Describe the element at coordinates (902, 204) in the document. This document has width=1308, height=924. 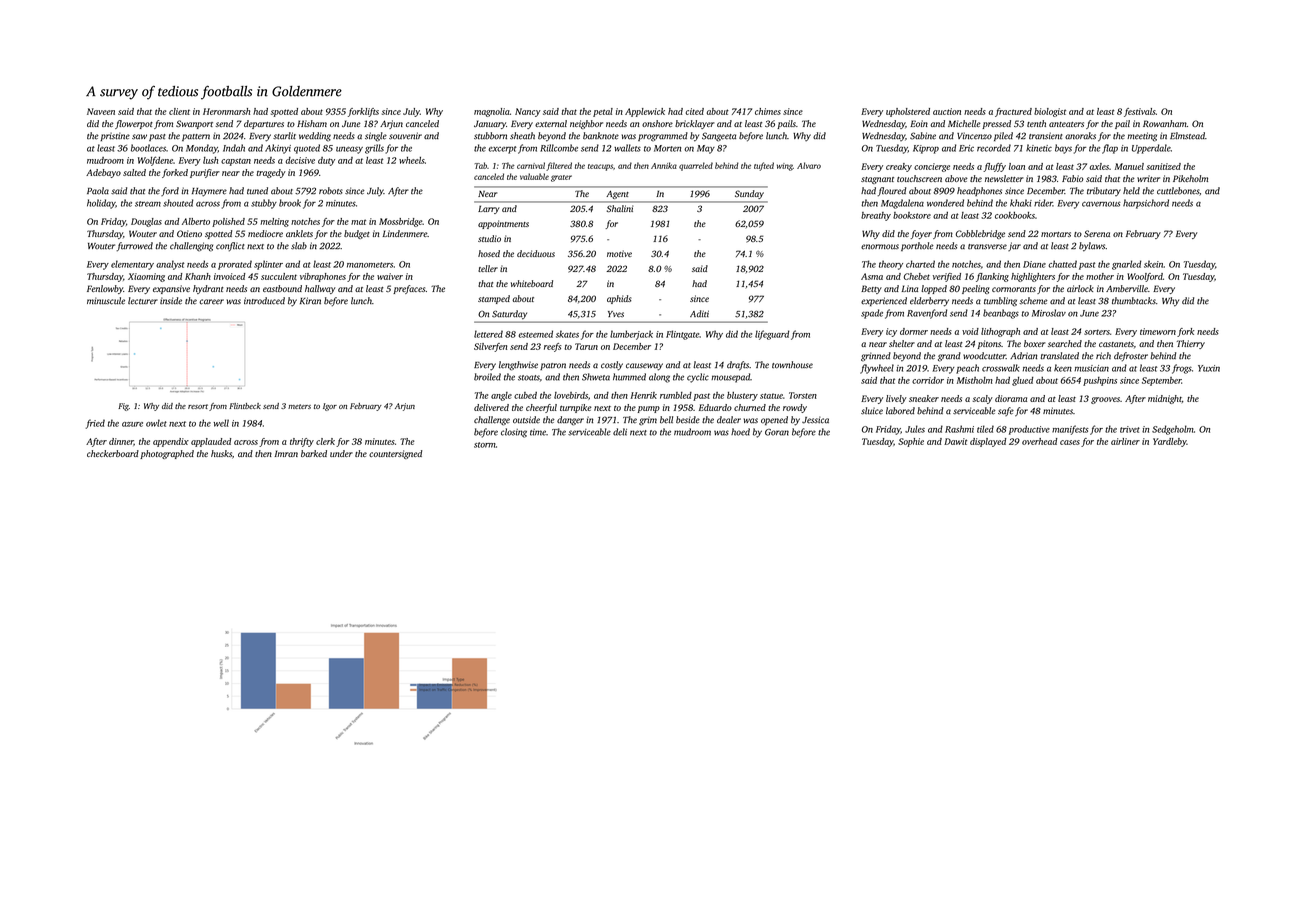
I see `Magdalena` at that location.
